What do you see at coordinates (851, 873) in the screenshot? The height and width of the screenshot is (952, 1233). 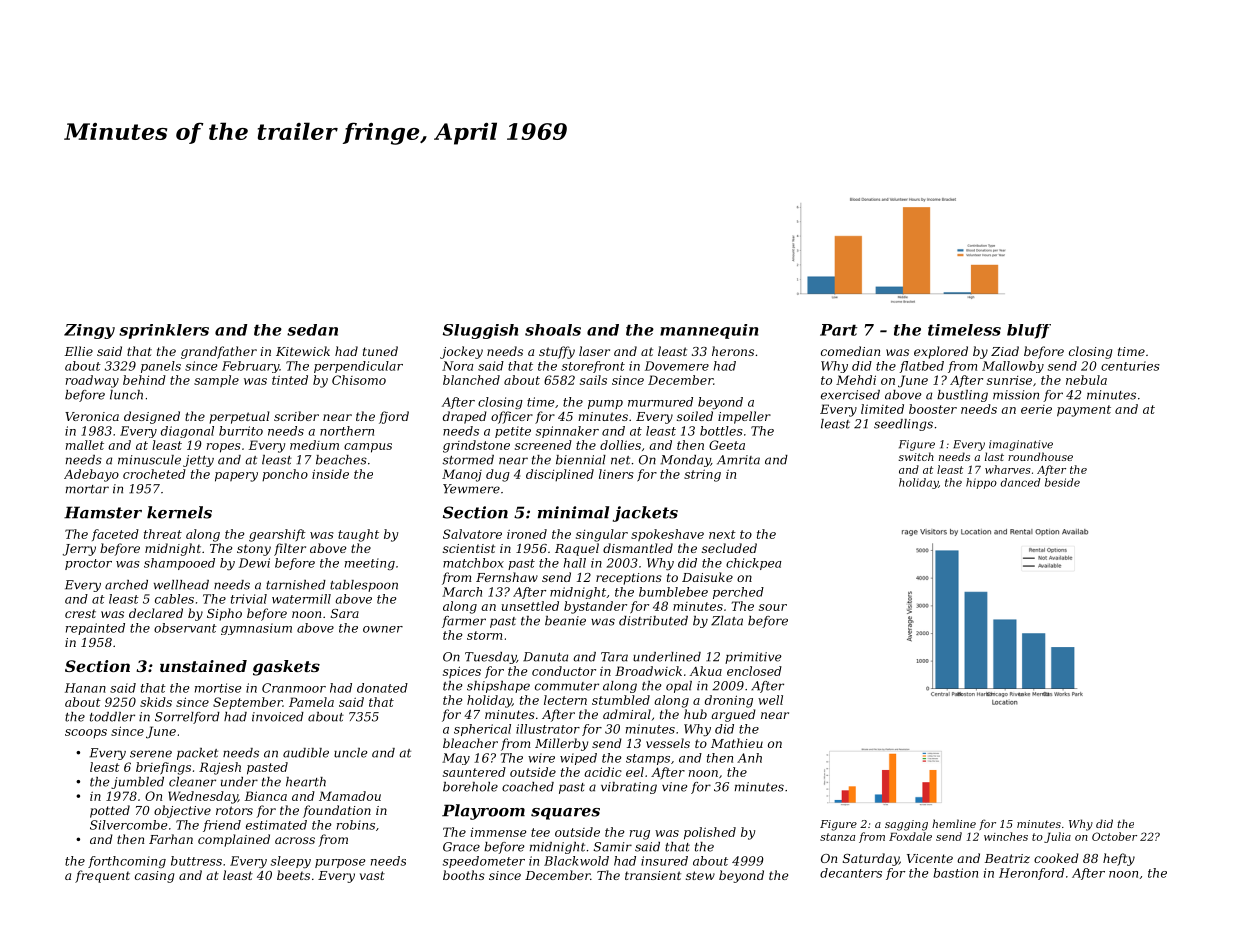 I see `decanters` at bounding box center [851, 873].
